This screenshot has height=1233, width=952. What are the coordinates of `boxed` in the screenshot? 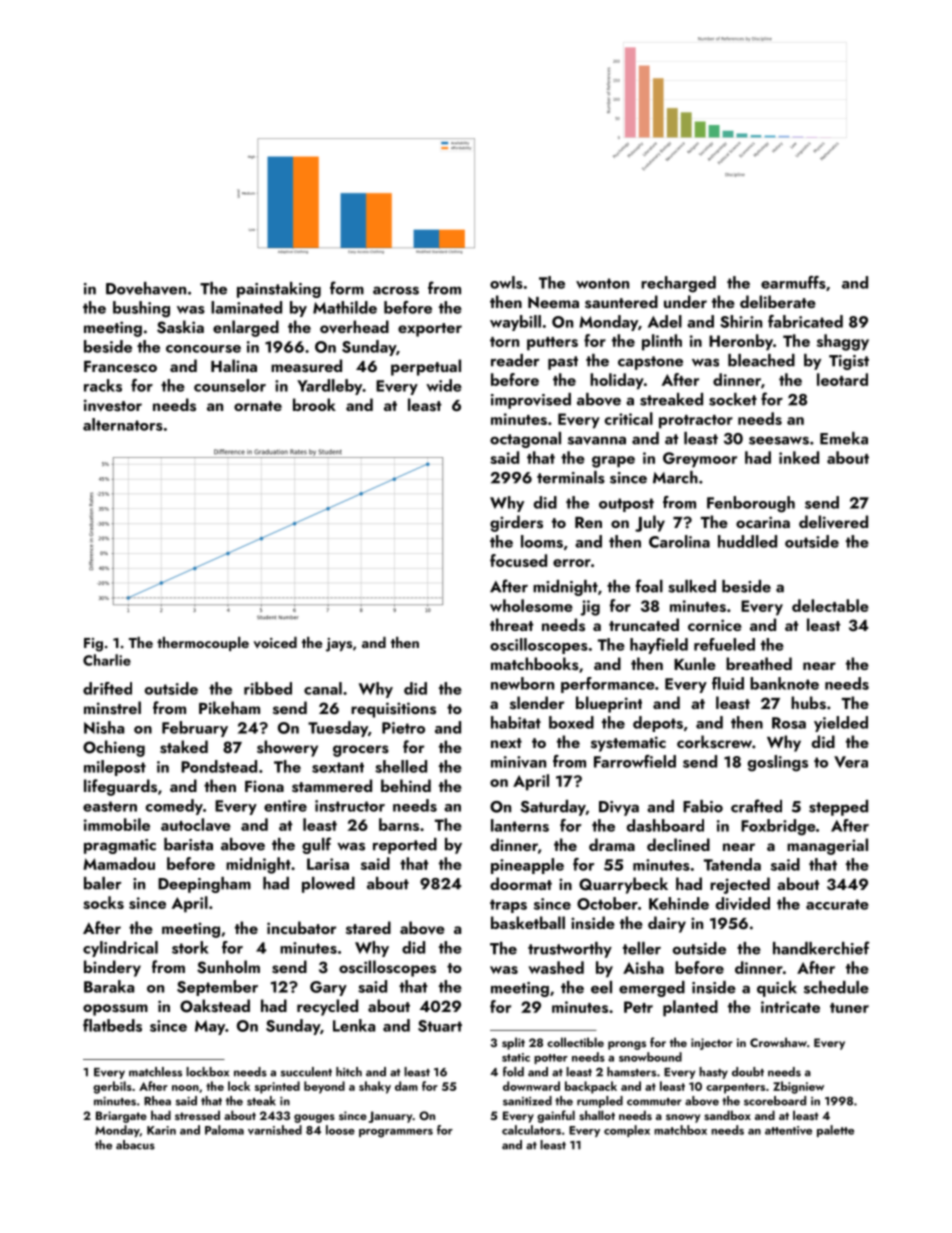 It's located at (571, 722).
